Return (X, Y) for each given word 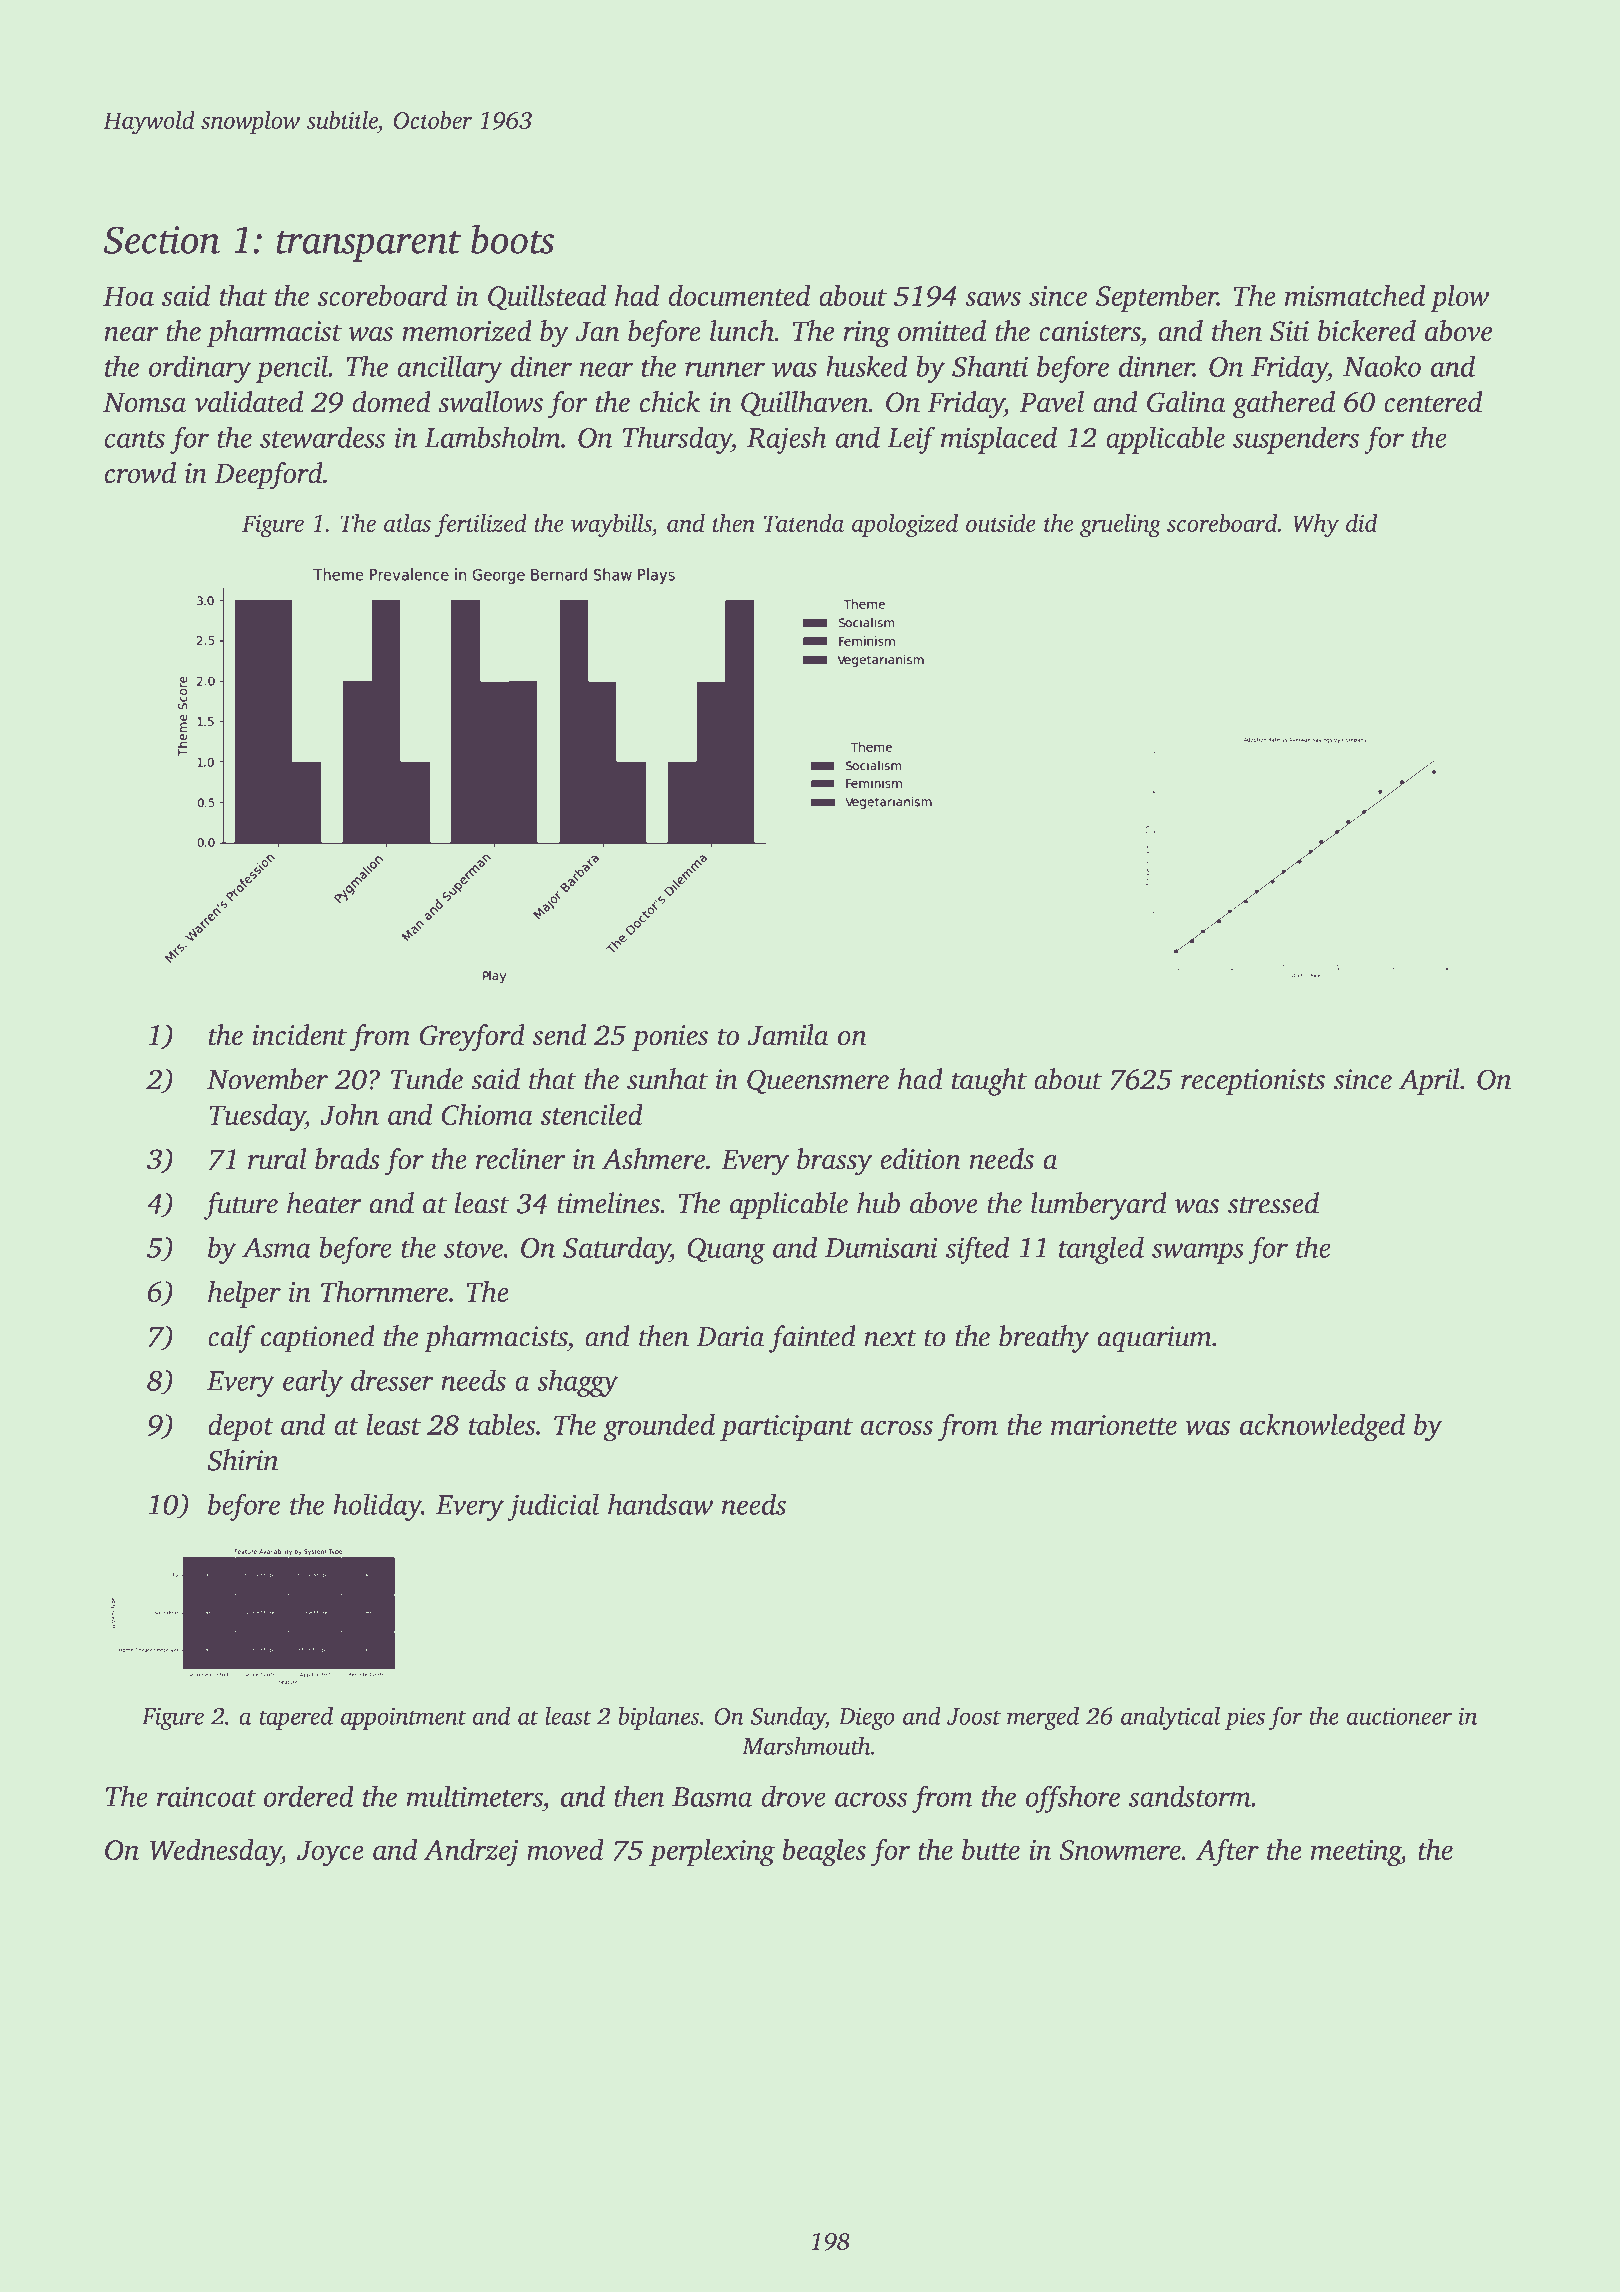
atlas (407, 523)
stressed (1273, 1203)
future (241, 1206)
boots (512, 239)
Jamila (788, 1035)
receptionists (1253, 1082)
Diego (866, 1718)
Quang (726, 1251)
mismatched (1355, 295)
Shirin (242, 1460)
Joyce (330, 1853)
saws (993, 298)
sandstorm (1190, 1796)
